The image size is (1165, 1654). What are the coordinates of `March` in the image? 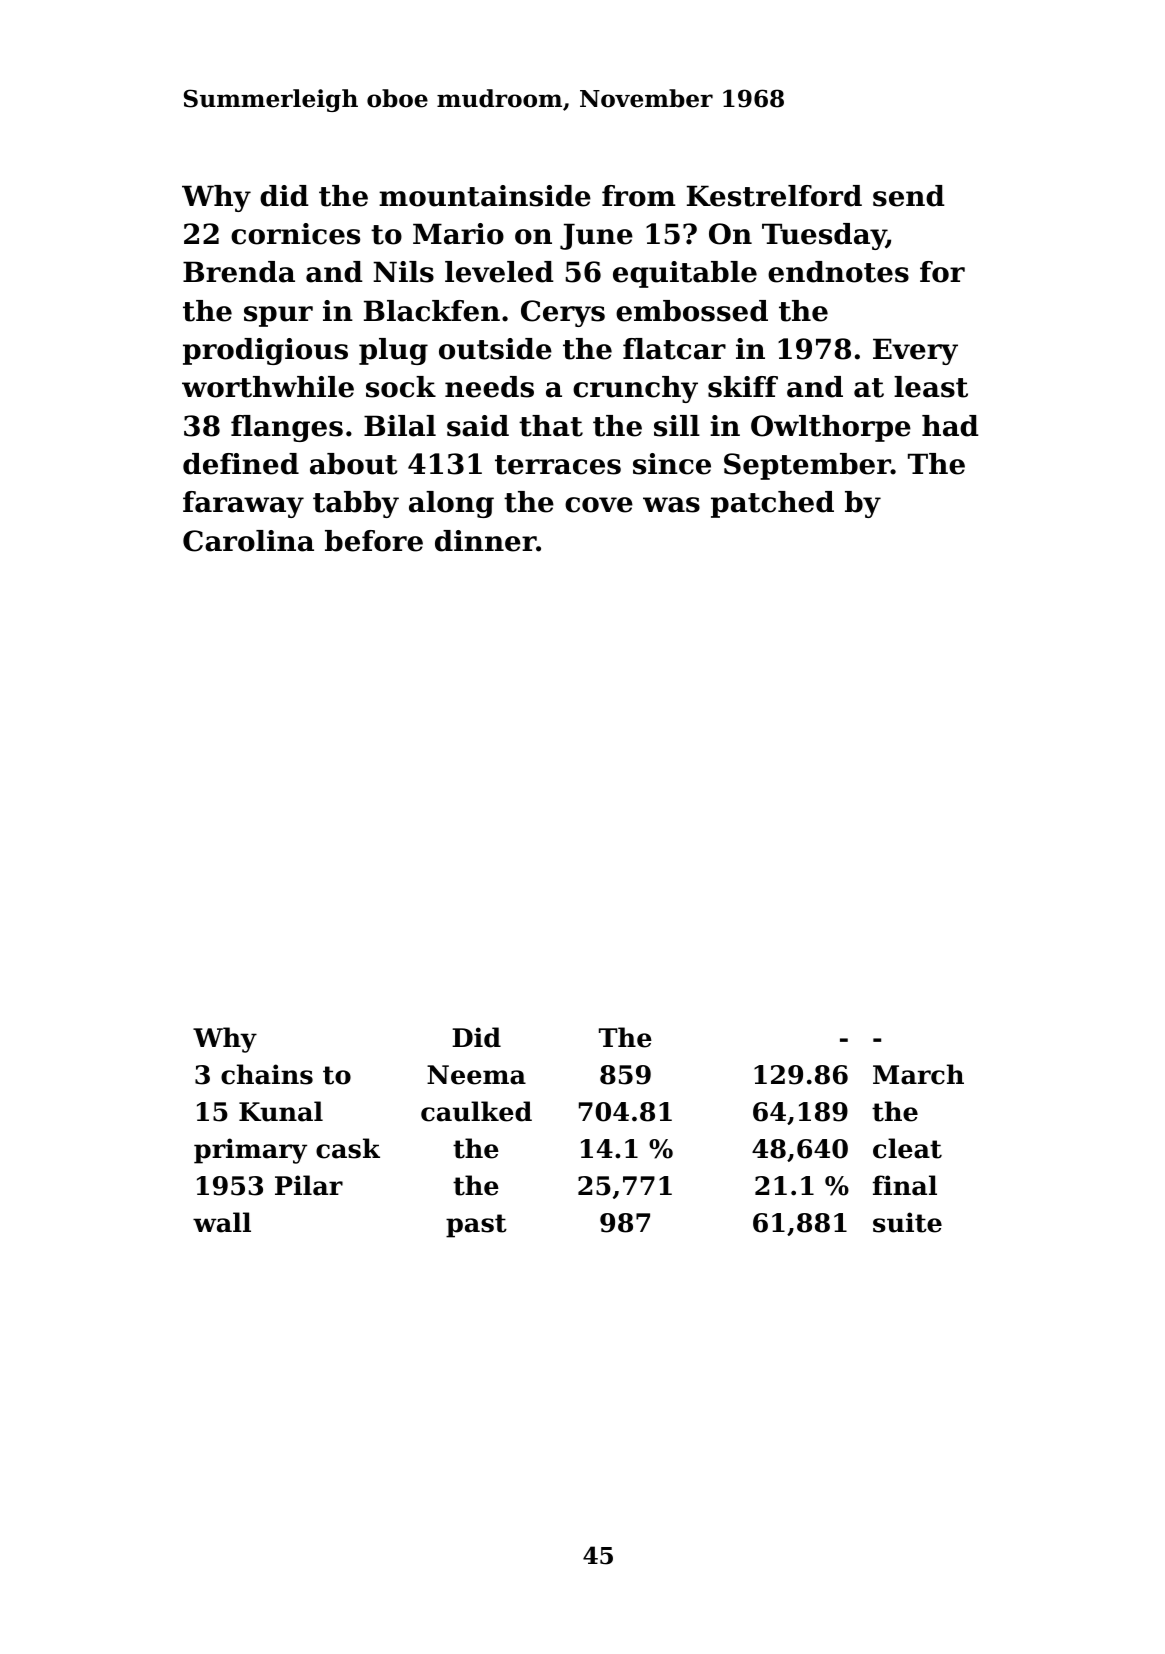 It's located at (918, 1074).
